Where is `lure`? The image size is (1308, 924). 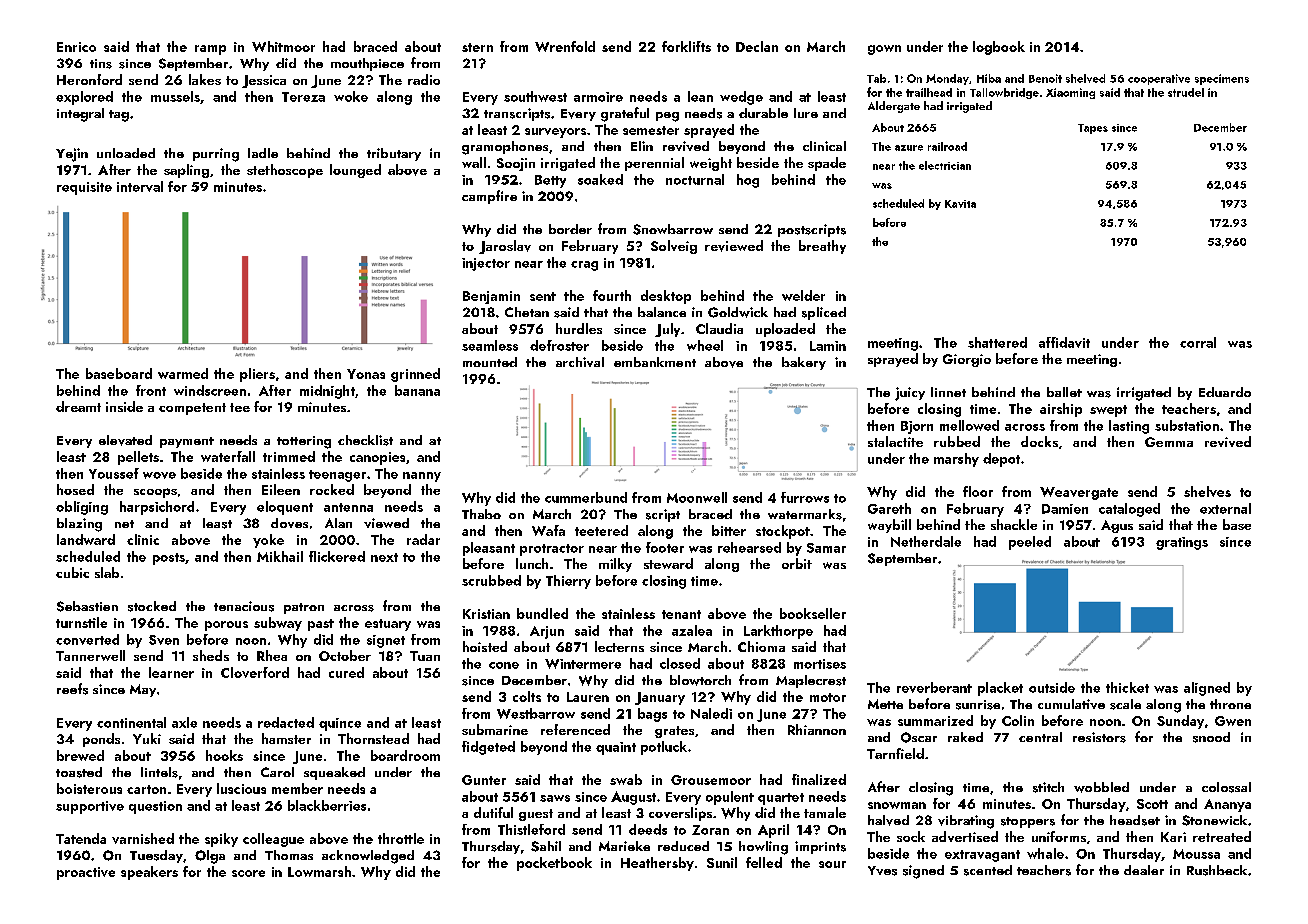
lure is located at coordinates (806, 113).
